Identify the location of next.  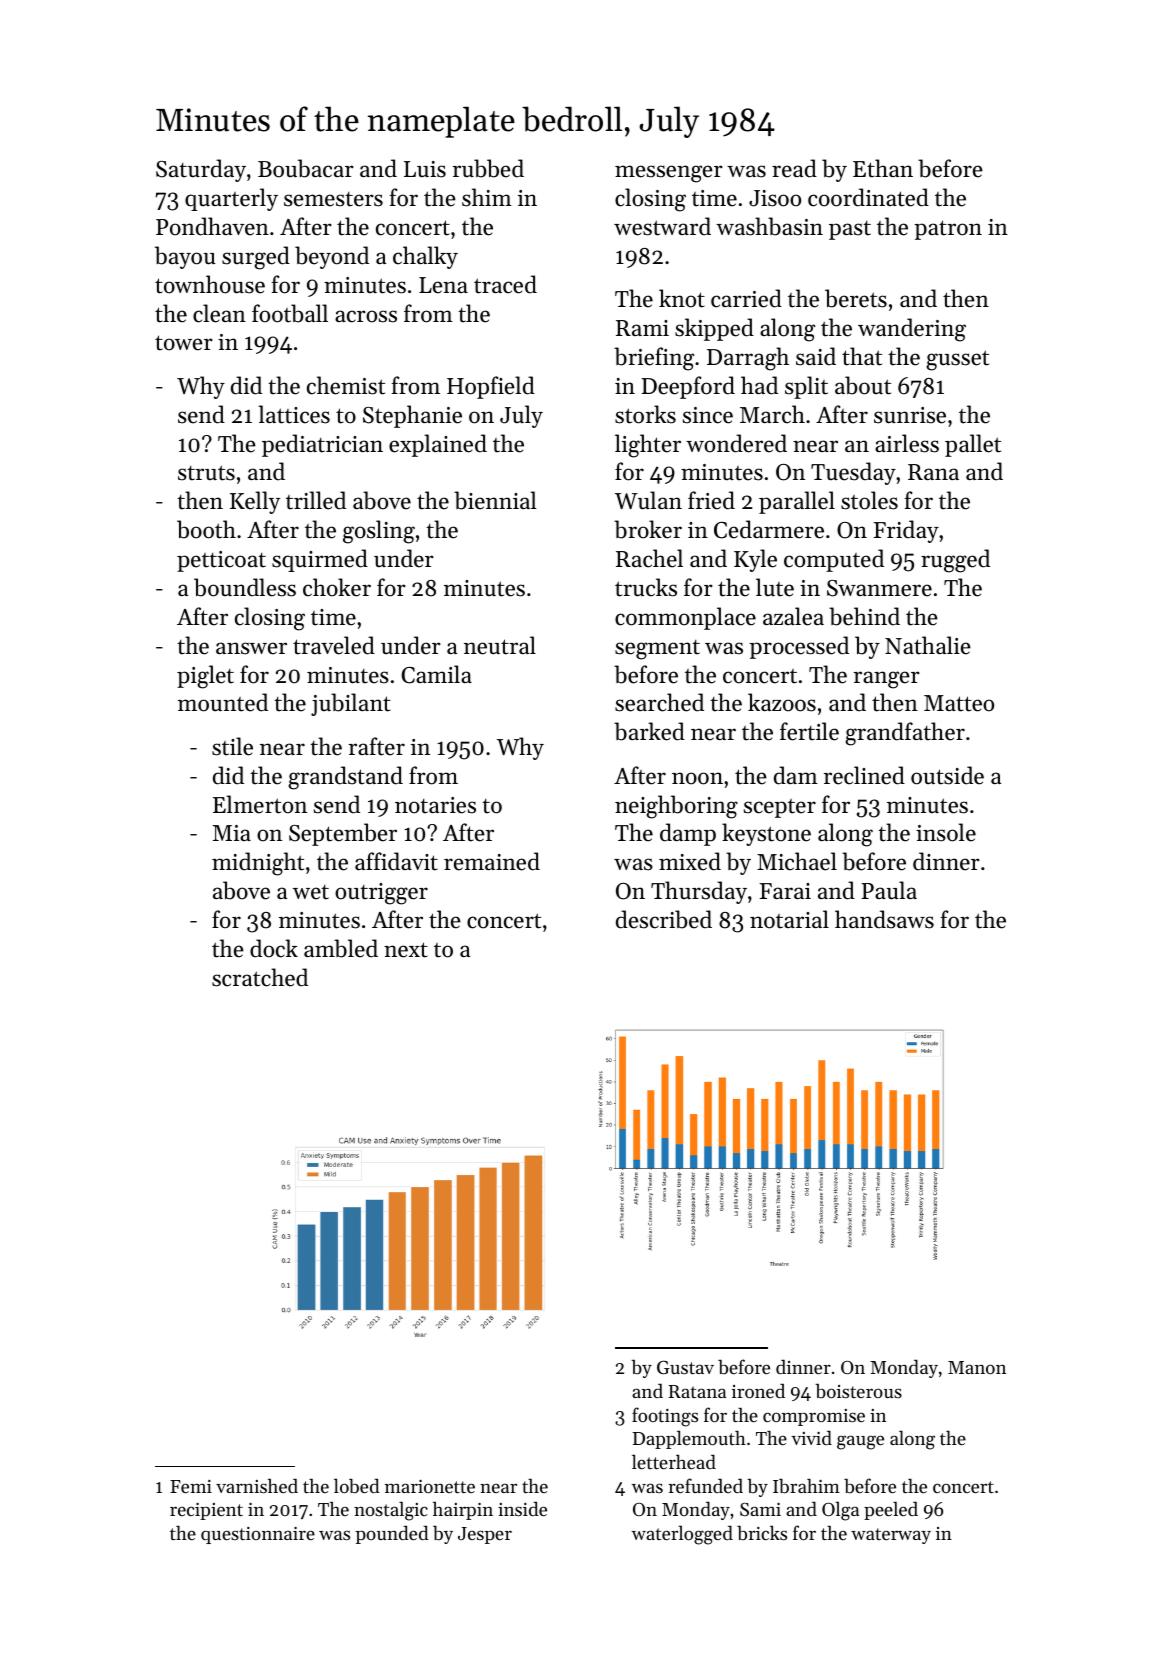
(406, 950).
